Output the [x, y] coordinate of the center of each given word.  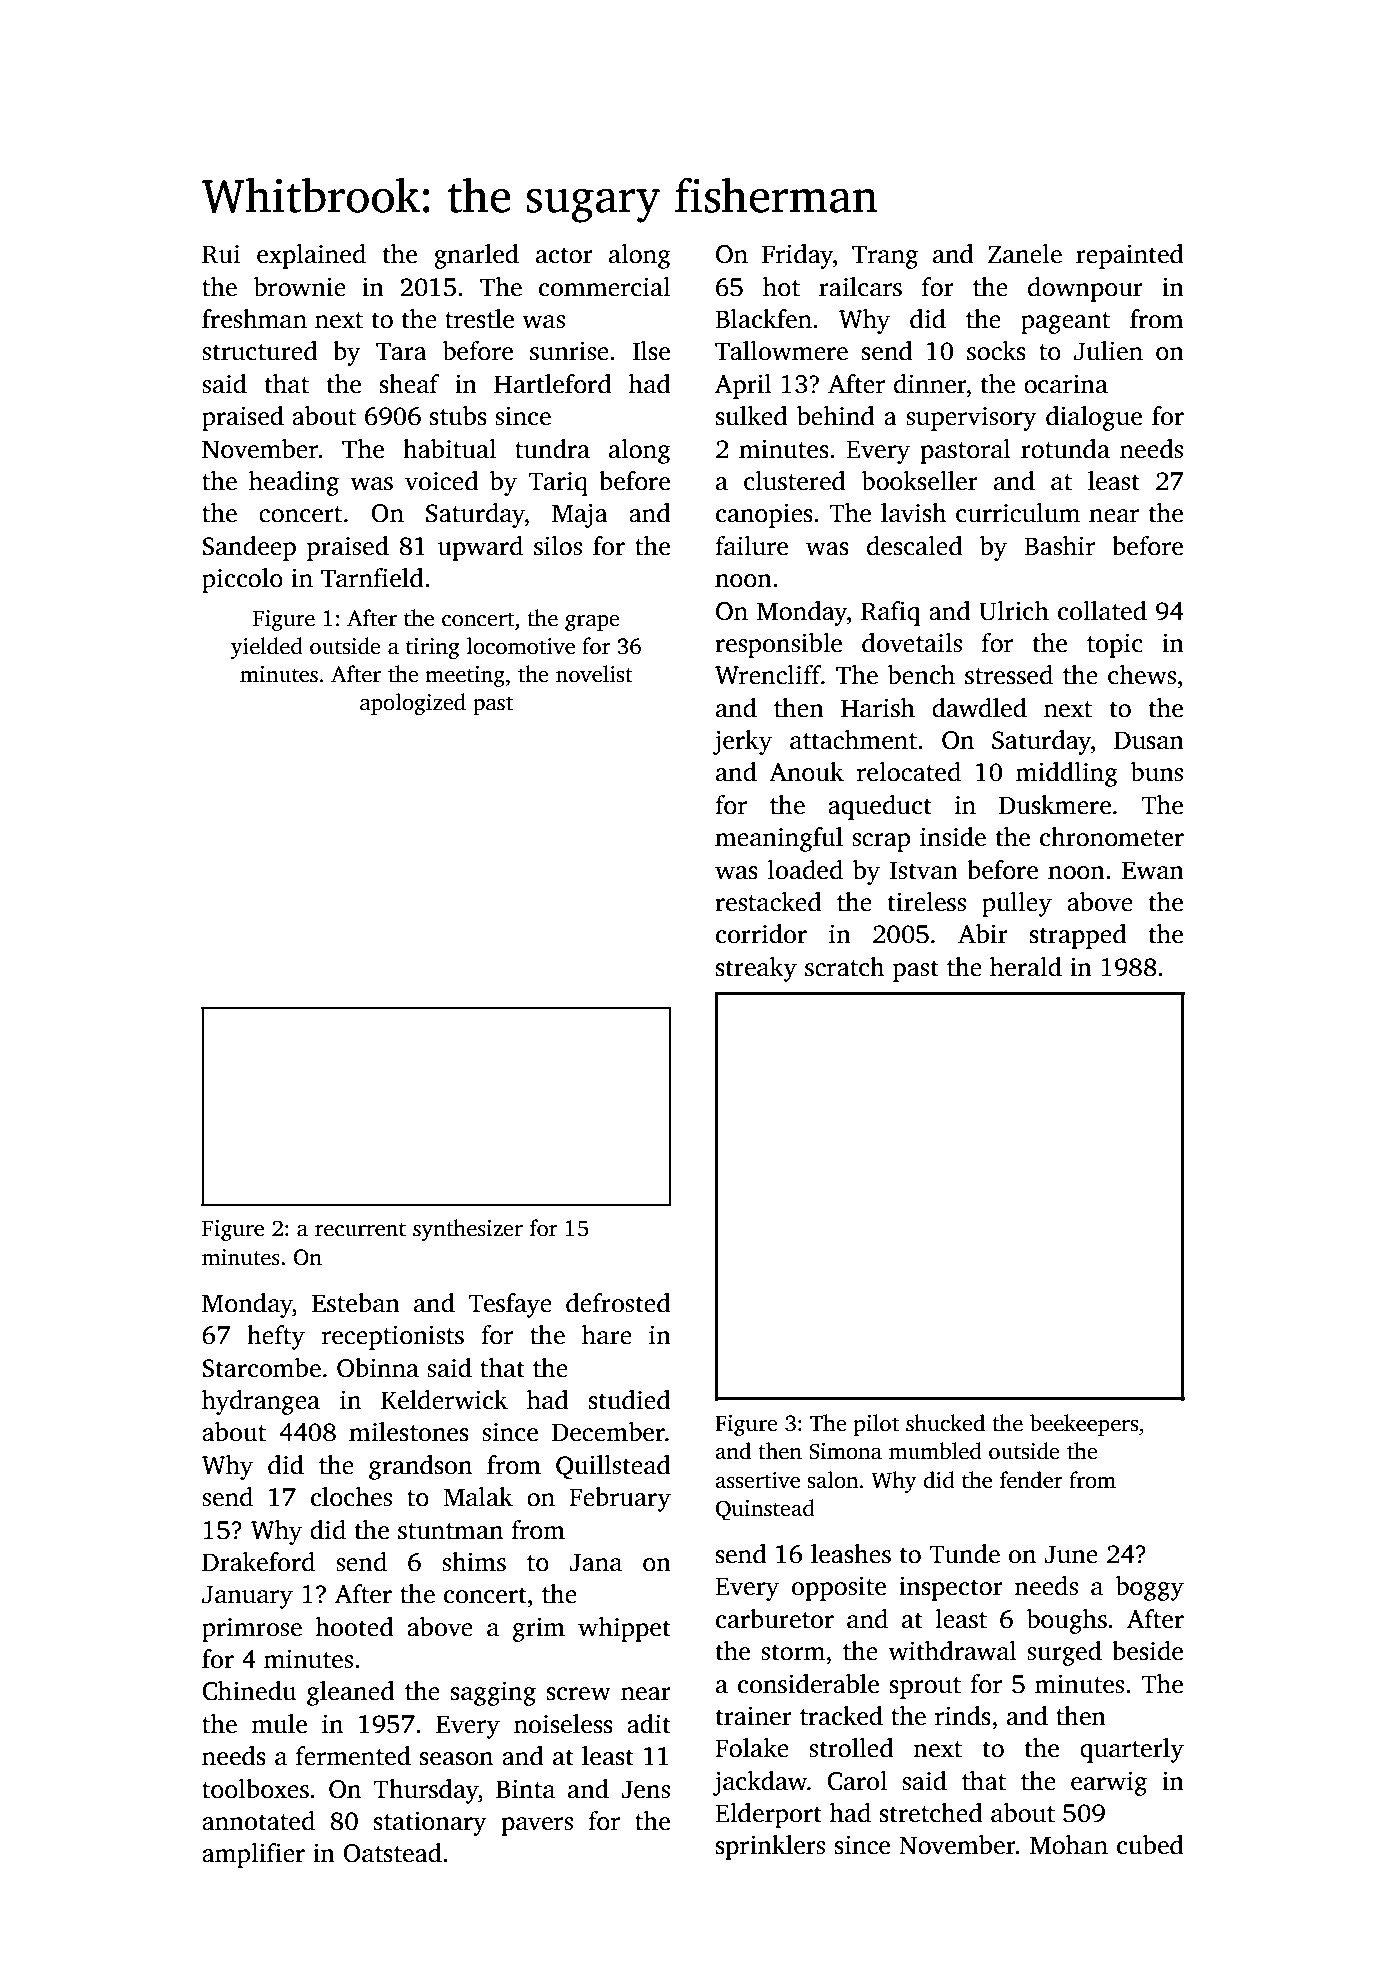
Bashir [1059, 546]
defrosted [618, 1303]
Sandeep [249, 548]
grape [592, 623]
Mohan [1069, 1845]
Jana [595, 1562]
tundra [552, 449]
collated [1102, 611]
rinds [963, 1716]
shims [474, 1562]
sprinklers [770, 1847]
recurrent [360, 1229]
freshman [254, 319]
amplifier [253, 1855]
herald [1026, 967]
